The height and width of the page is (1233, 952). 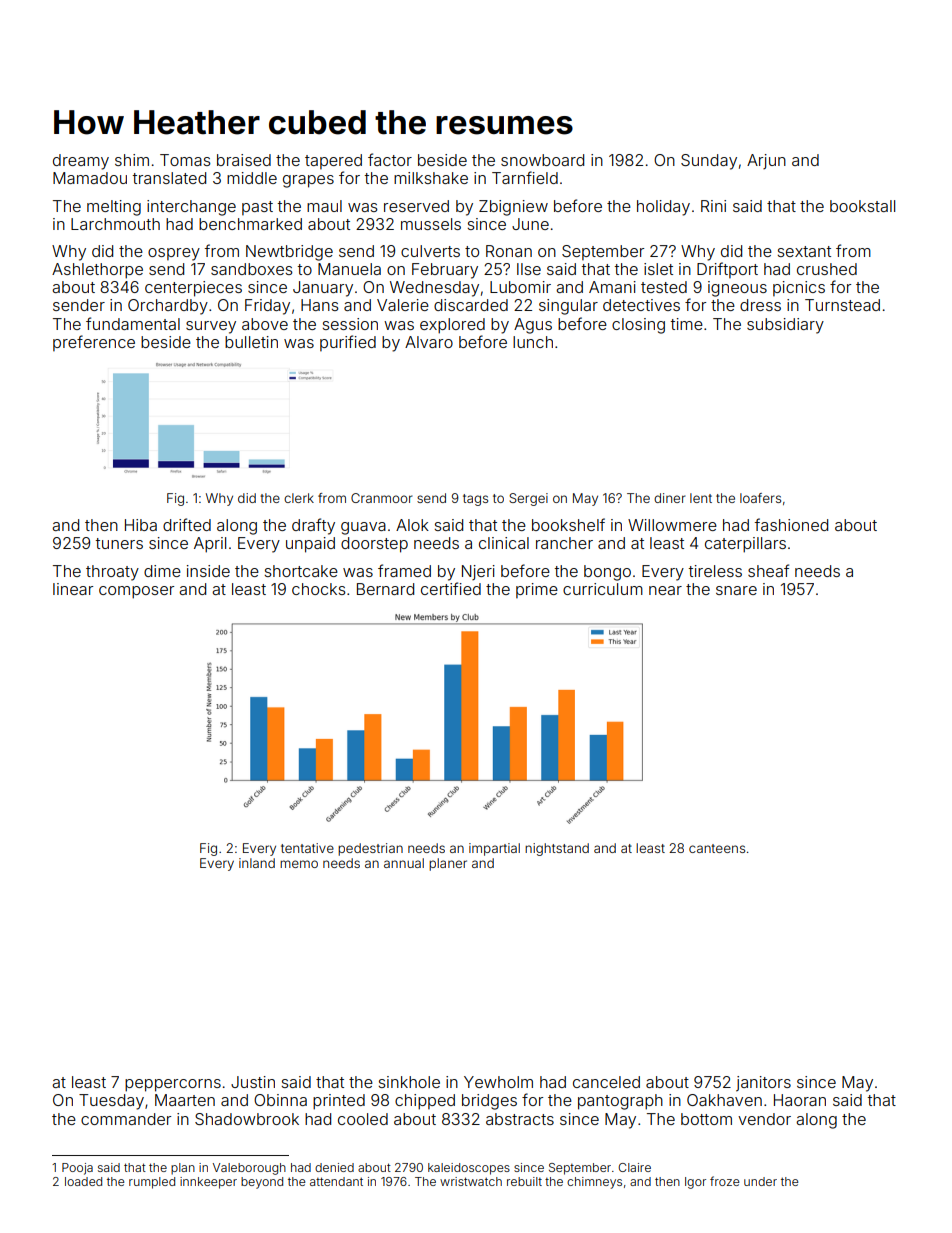 I want to click on loaded, so click(x=83, y=1181).
